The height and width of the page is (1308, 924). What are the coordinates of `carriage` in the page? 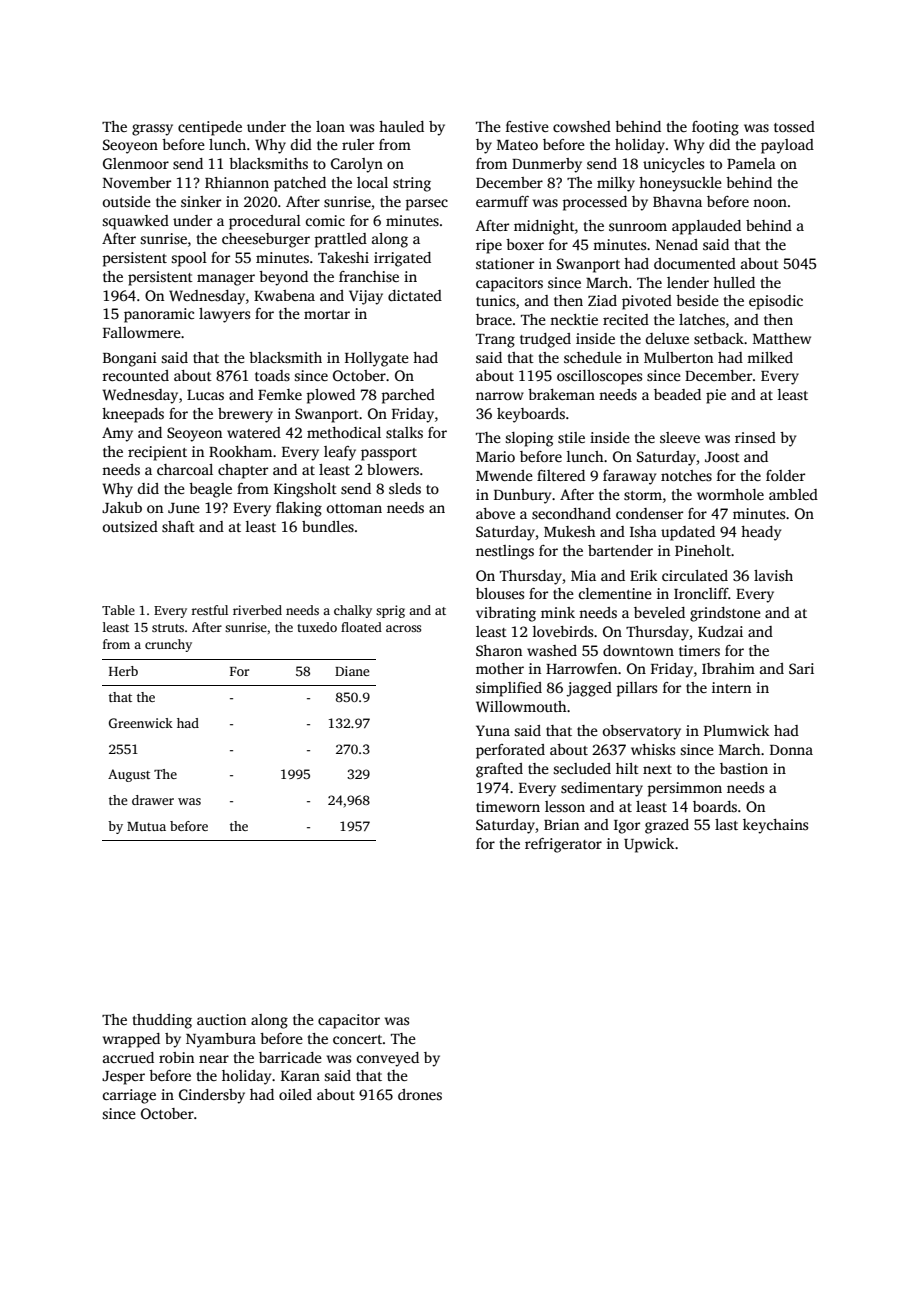 It's located at (129, 1096).
